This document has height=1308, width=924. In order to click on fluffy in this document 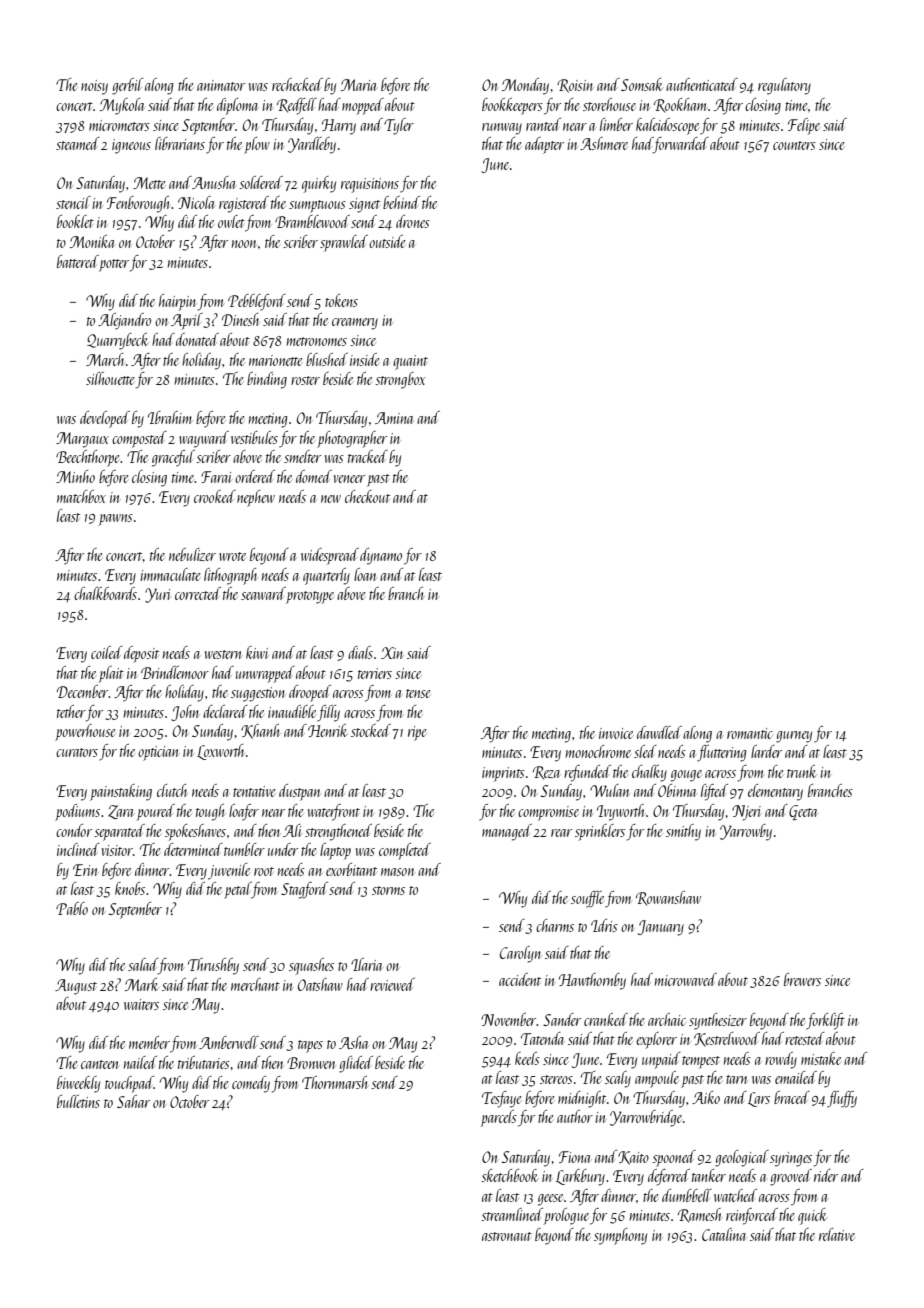, I will do `click(842, 1099)`.
